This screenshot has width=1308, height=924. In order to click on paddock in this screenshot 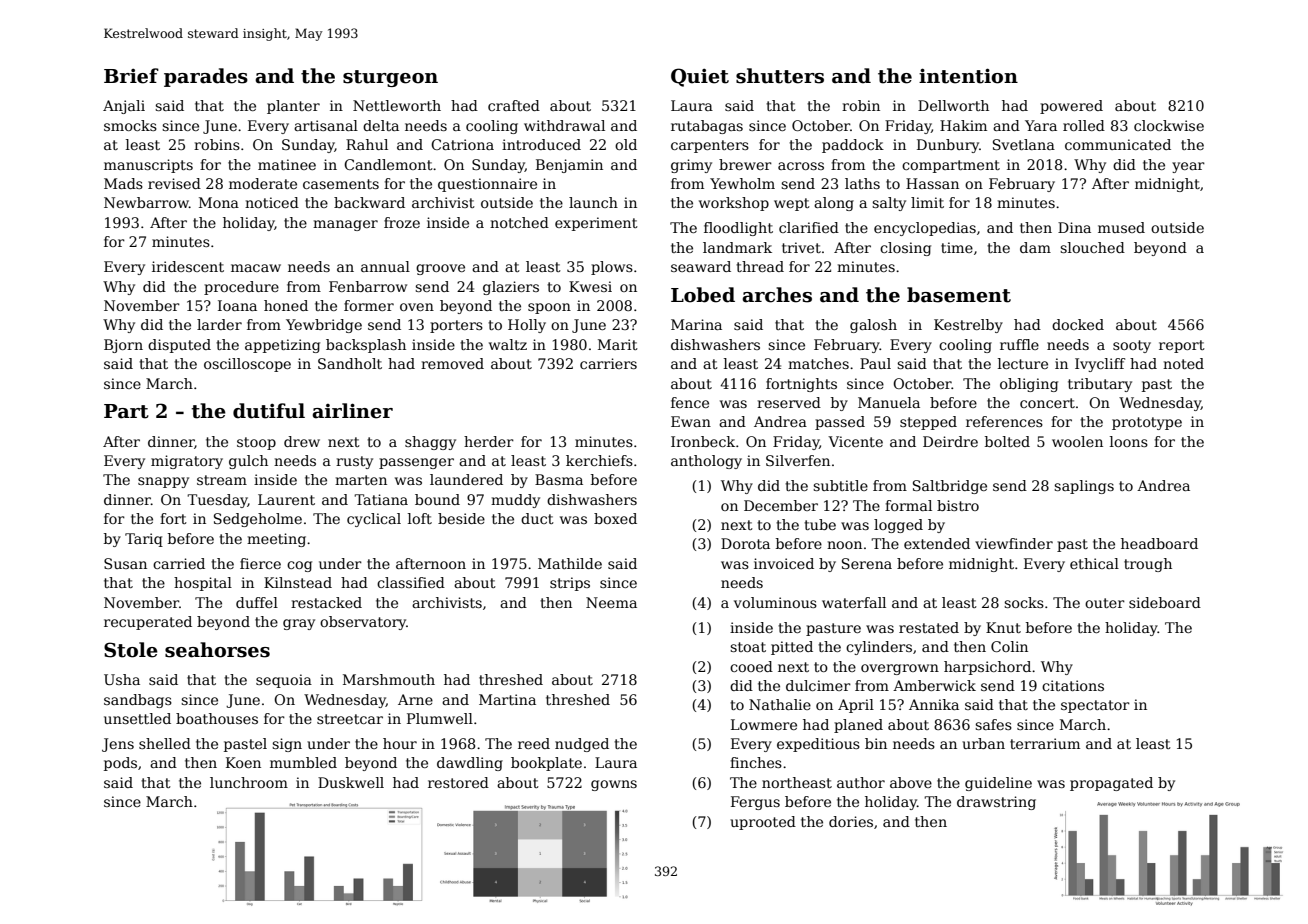, I will do `click(853, 146)`.
